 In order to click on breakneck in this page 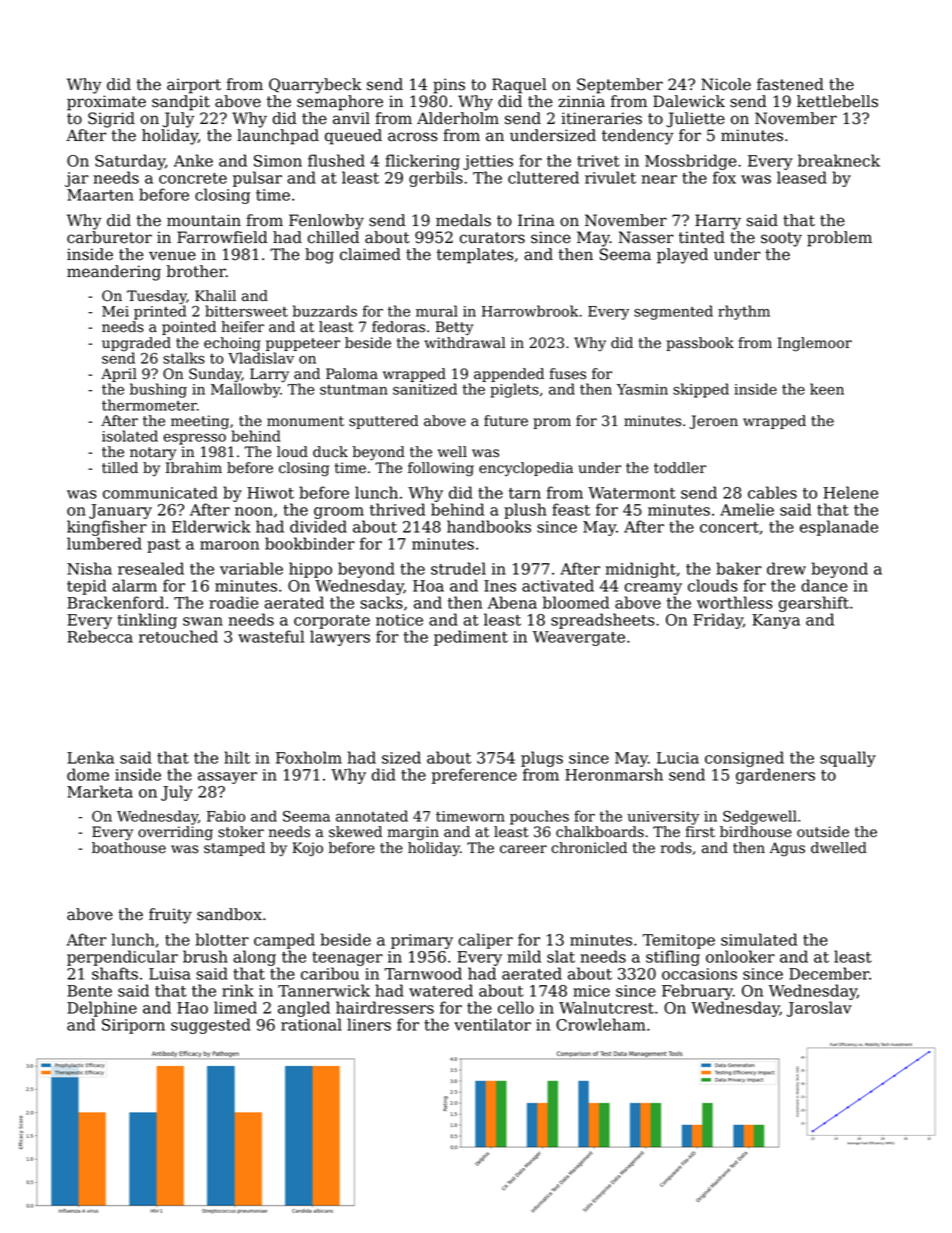, I will do `click(839, 160)`.
